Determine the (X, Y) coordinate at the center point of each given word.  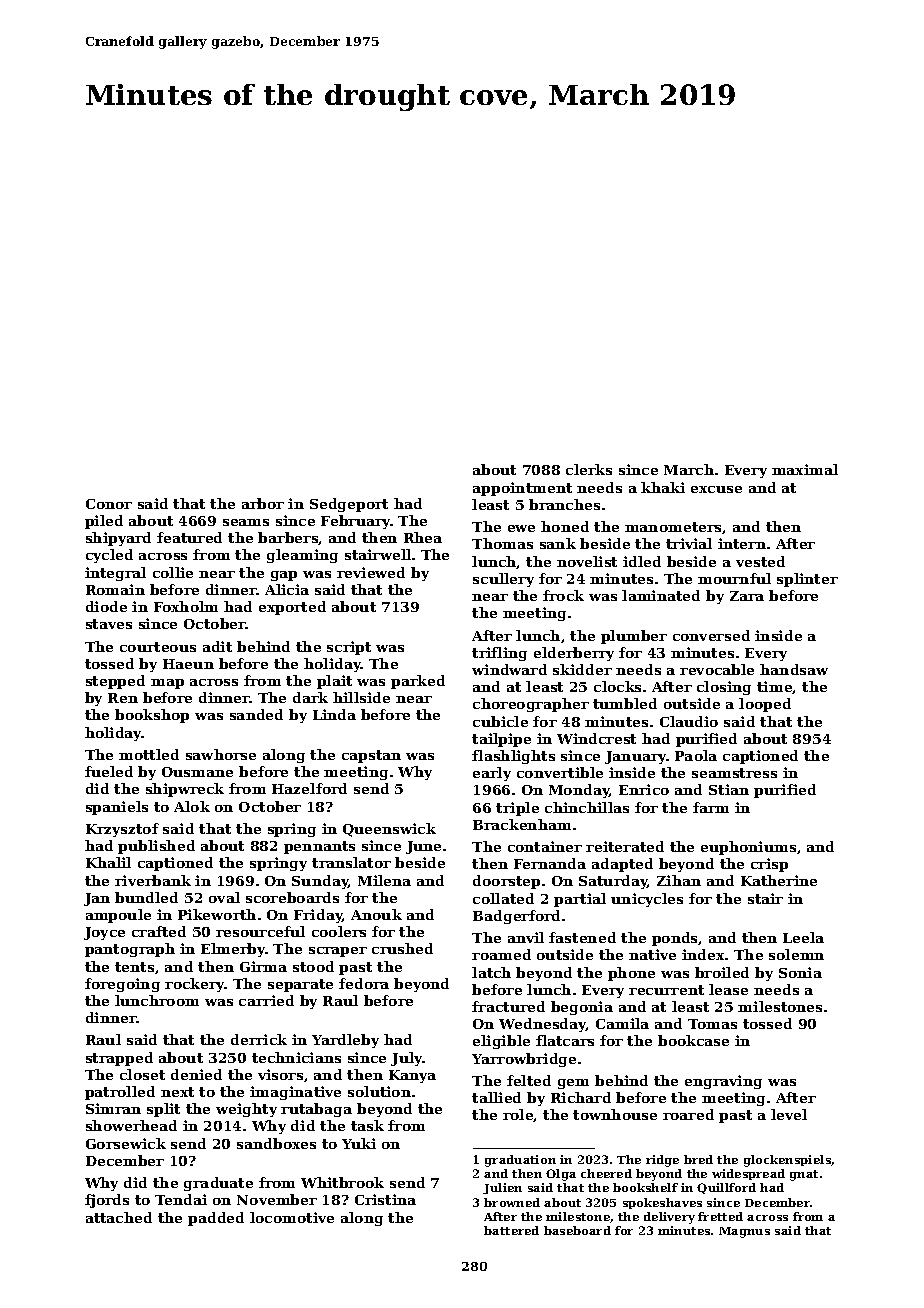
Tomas (712, 1024)
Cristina (385, 1199)
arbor (263, 503)
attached (119, 1217)
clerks (589, 469)
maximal (805, 469)
